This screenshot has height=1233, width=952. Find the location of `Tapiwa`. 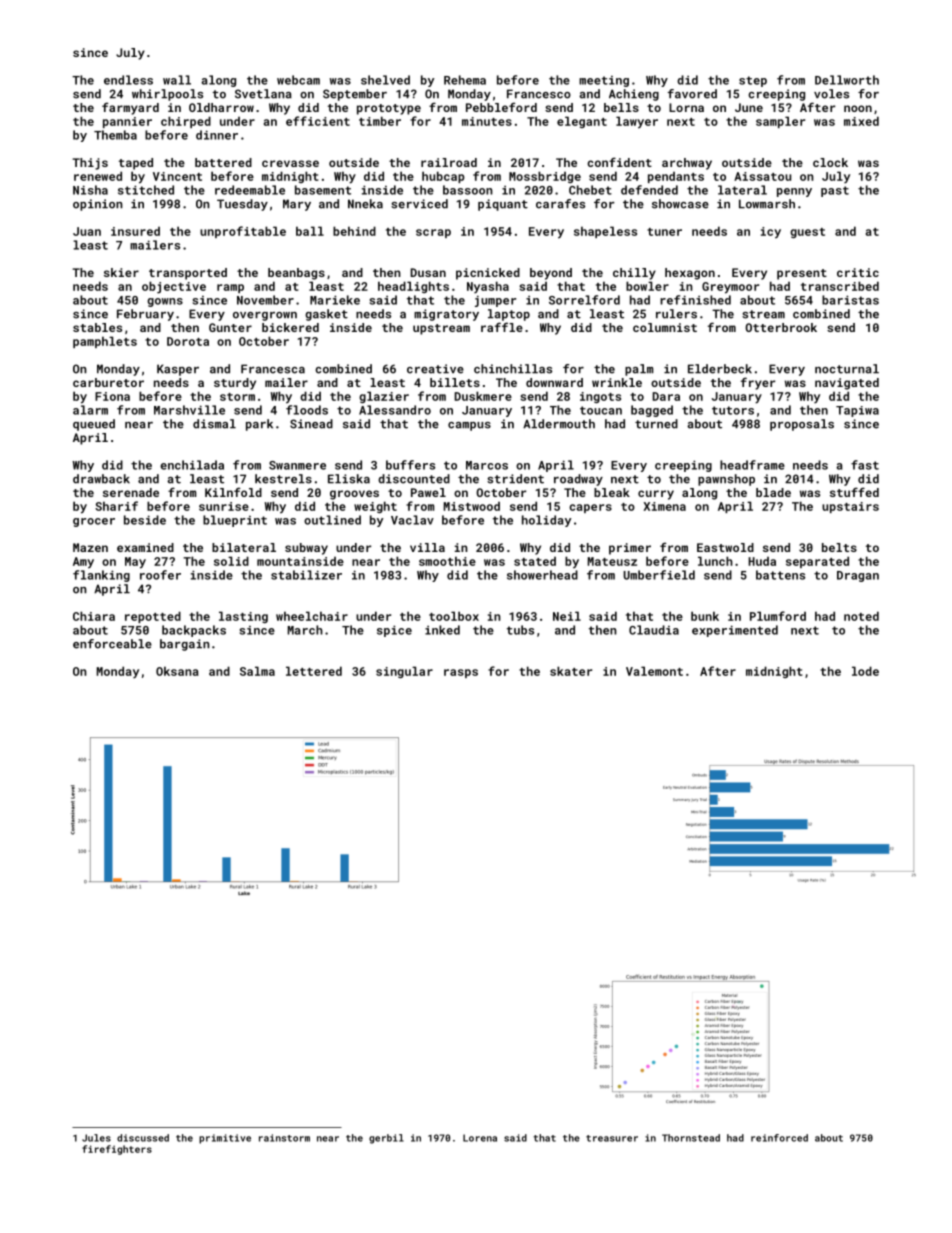

Tapiwa is located at coordinates (857, 411).
